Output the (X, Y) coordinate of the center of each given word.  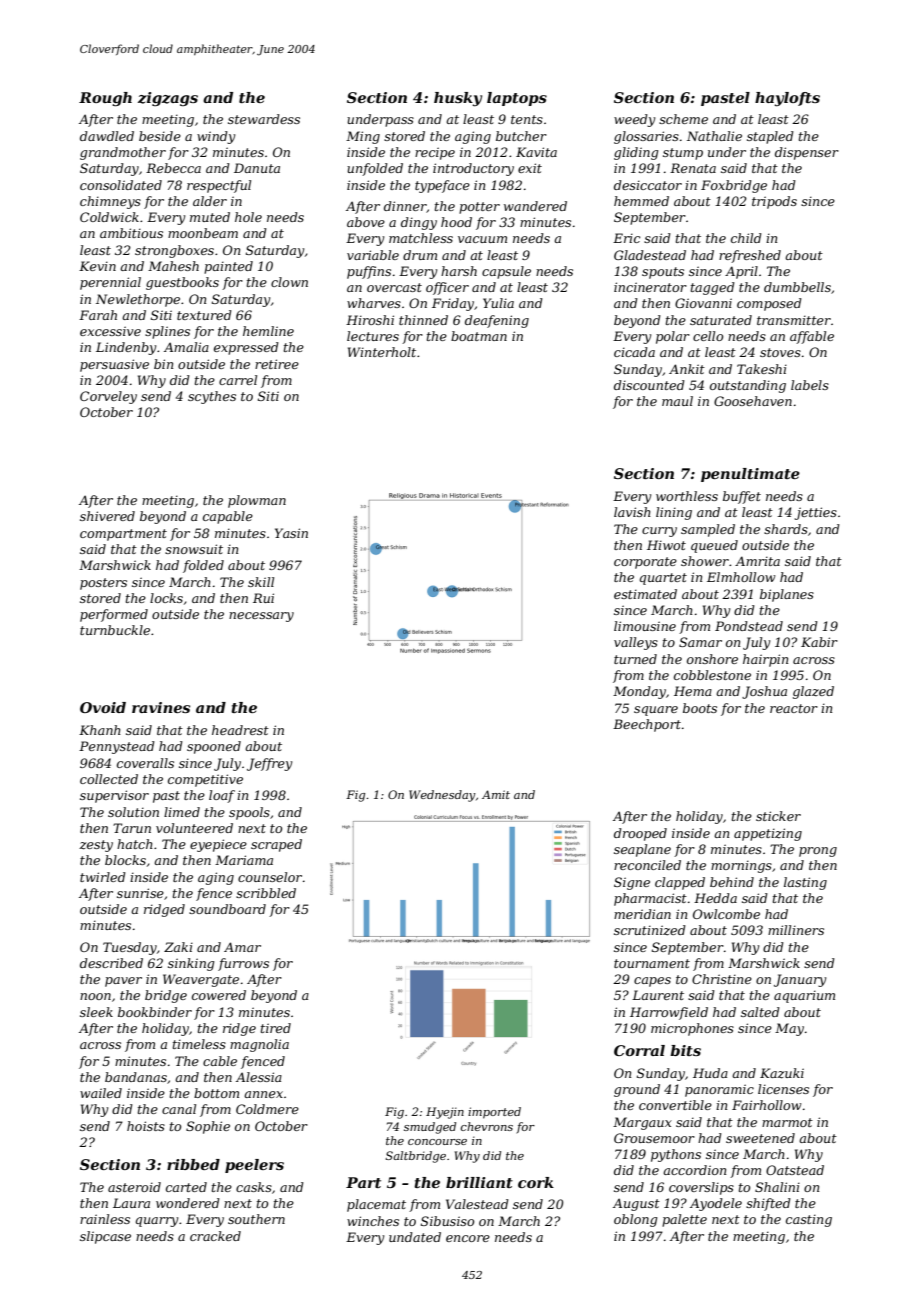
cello (708, 336)
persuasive (114, 365)
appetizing (768, 834)
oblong (635, 1220)
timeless (199, 1044)
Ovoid (103, 707)
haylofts (787, 99)
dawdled (107, 136)
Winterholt (382, 352)
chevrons (486, 1126)
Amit (496, 794)
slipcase (105, 1237)
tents (527, 119)
